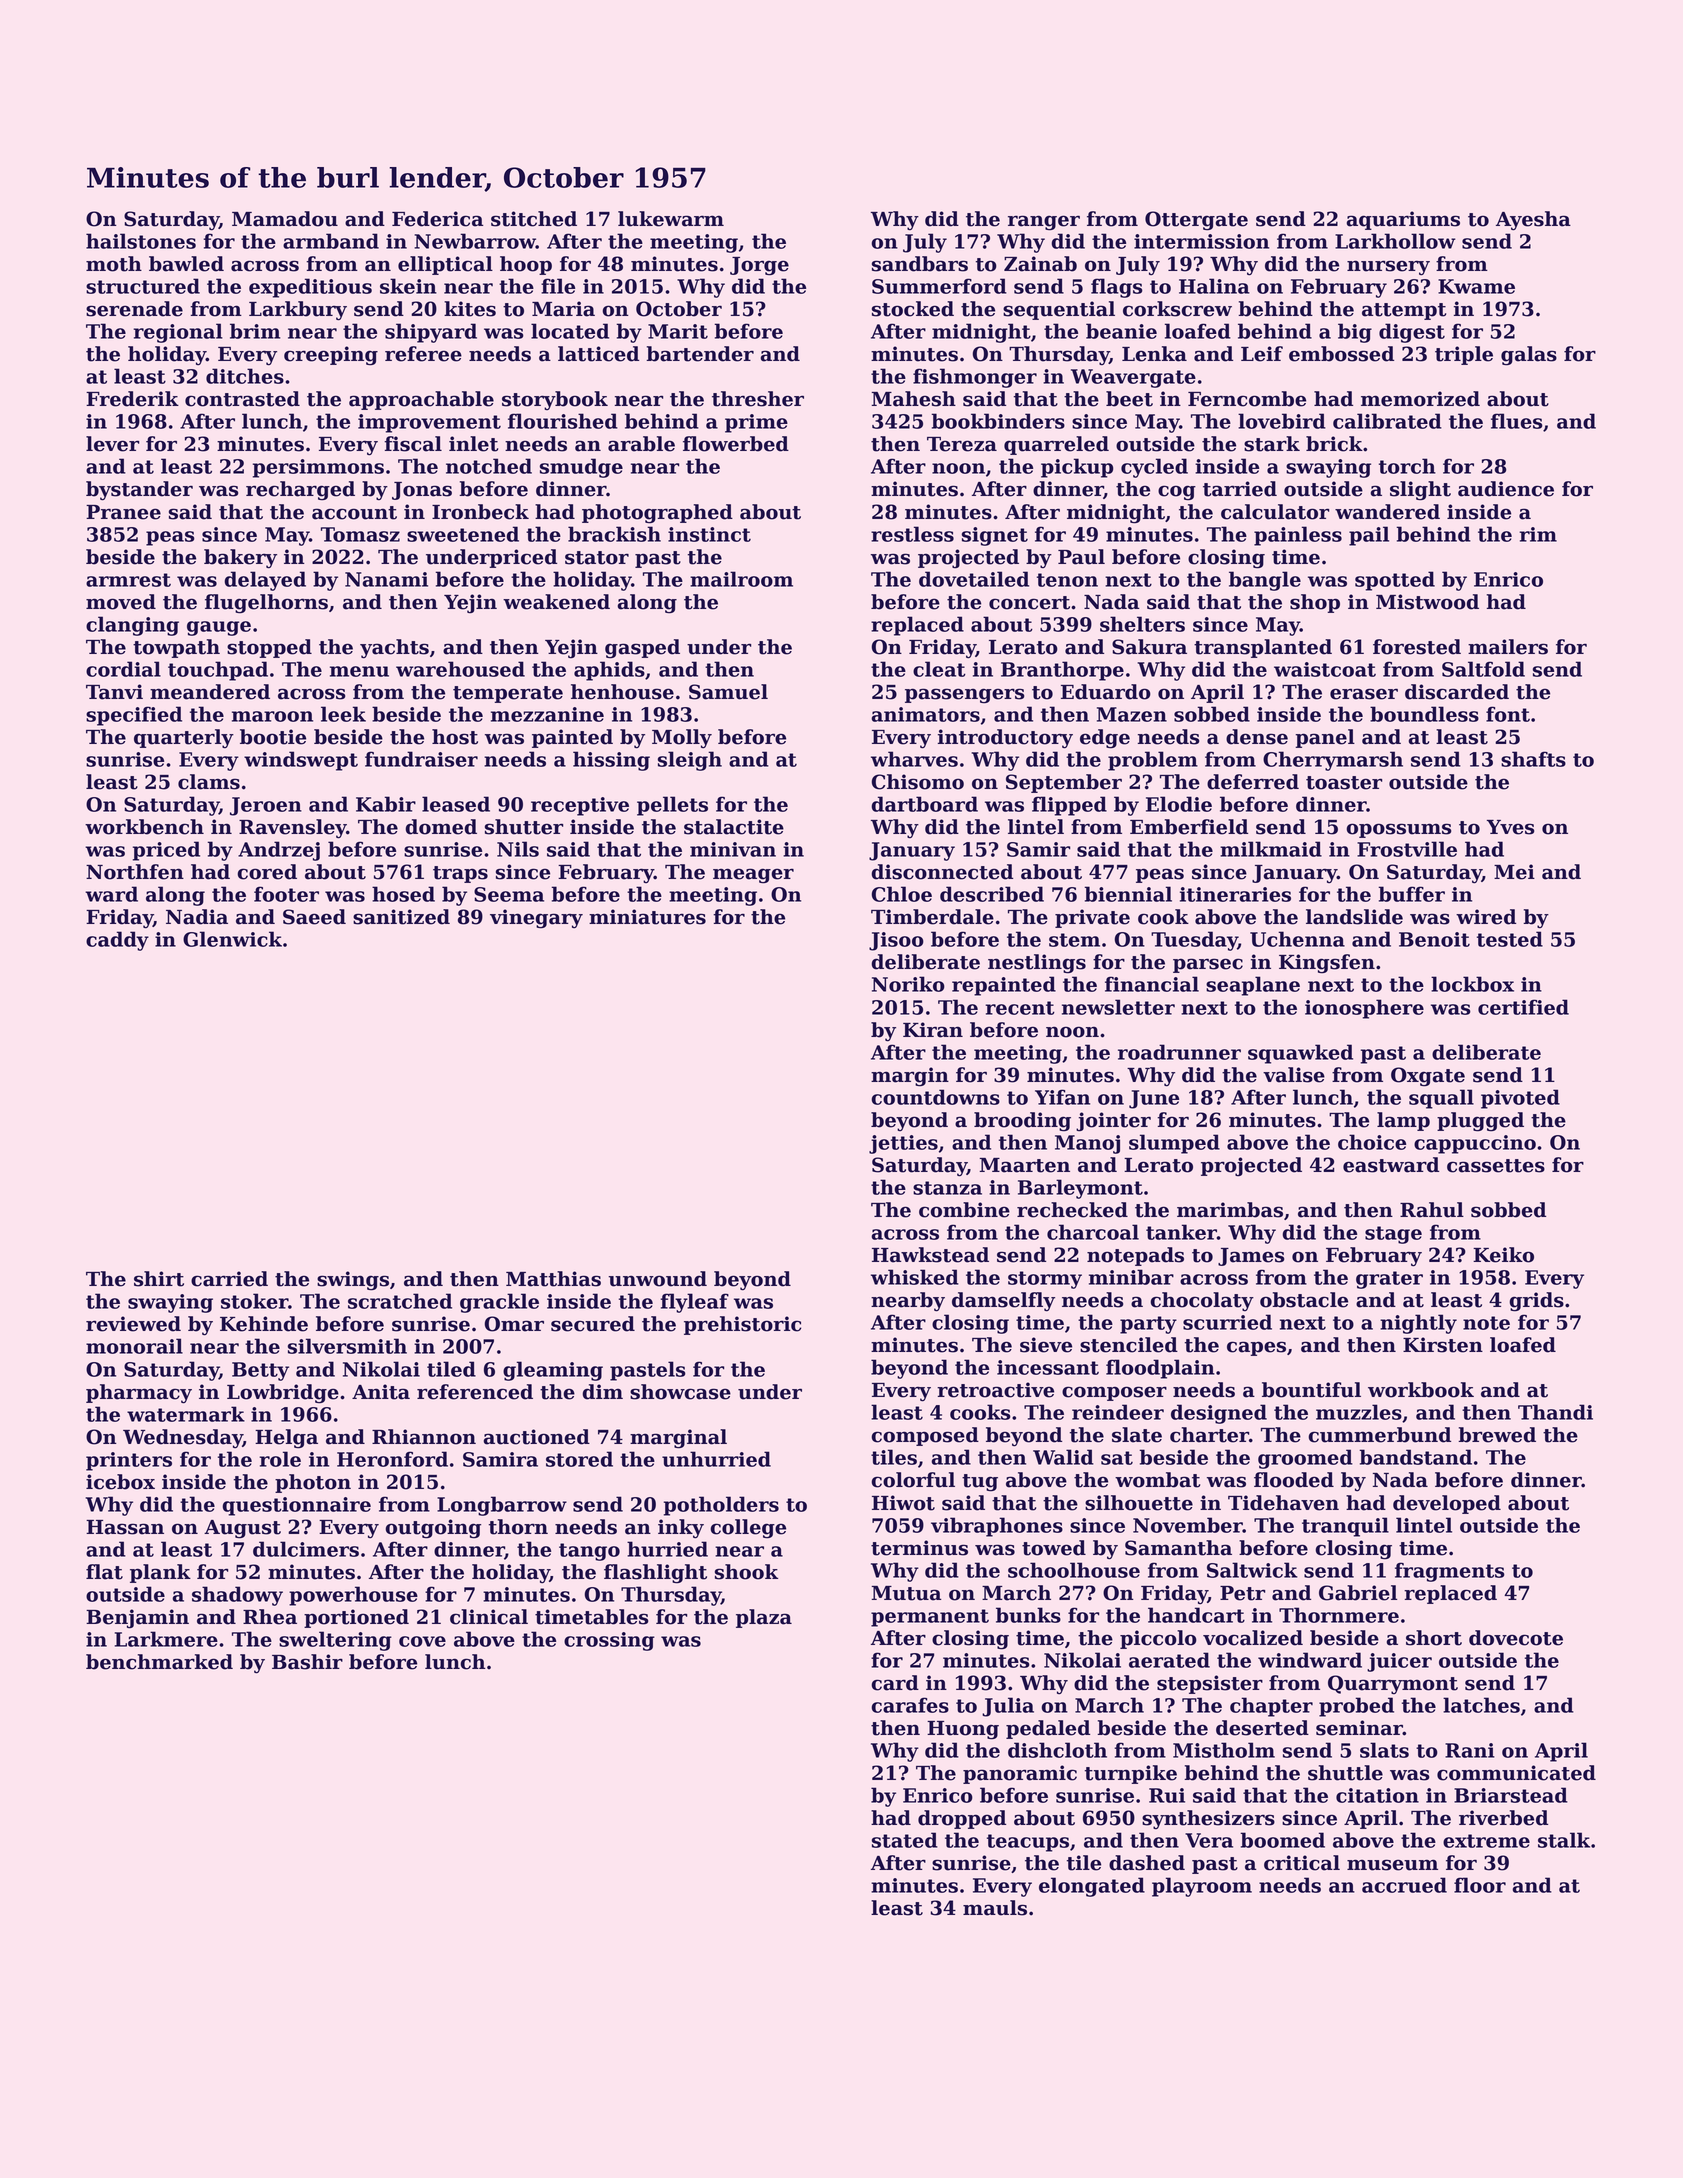 Image resolution: width=1683 pixels, height=2178 pixels. What do you see at coordinates (1300, 1054) in the screenshot?
I see `squawked` at bounding box center [1300, 1054].
